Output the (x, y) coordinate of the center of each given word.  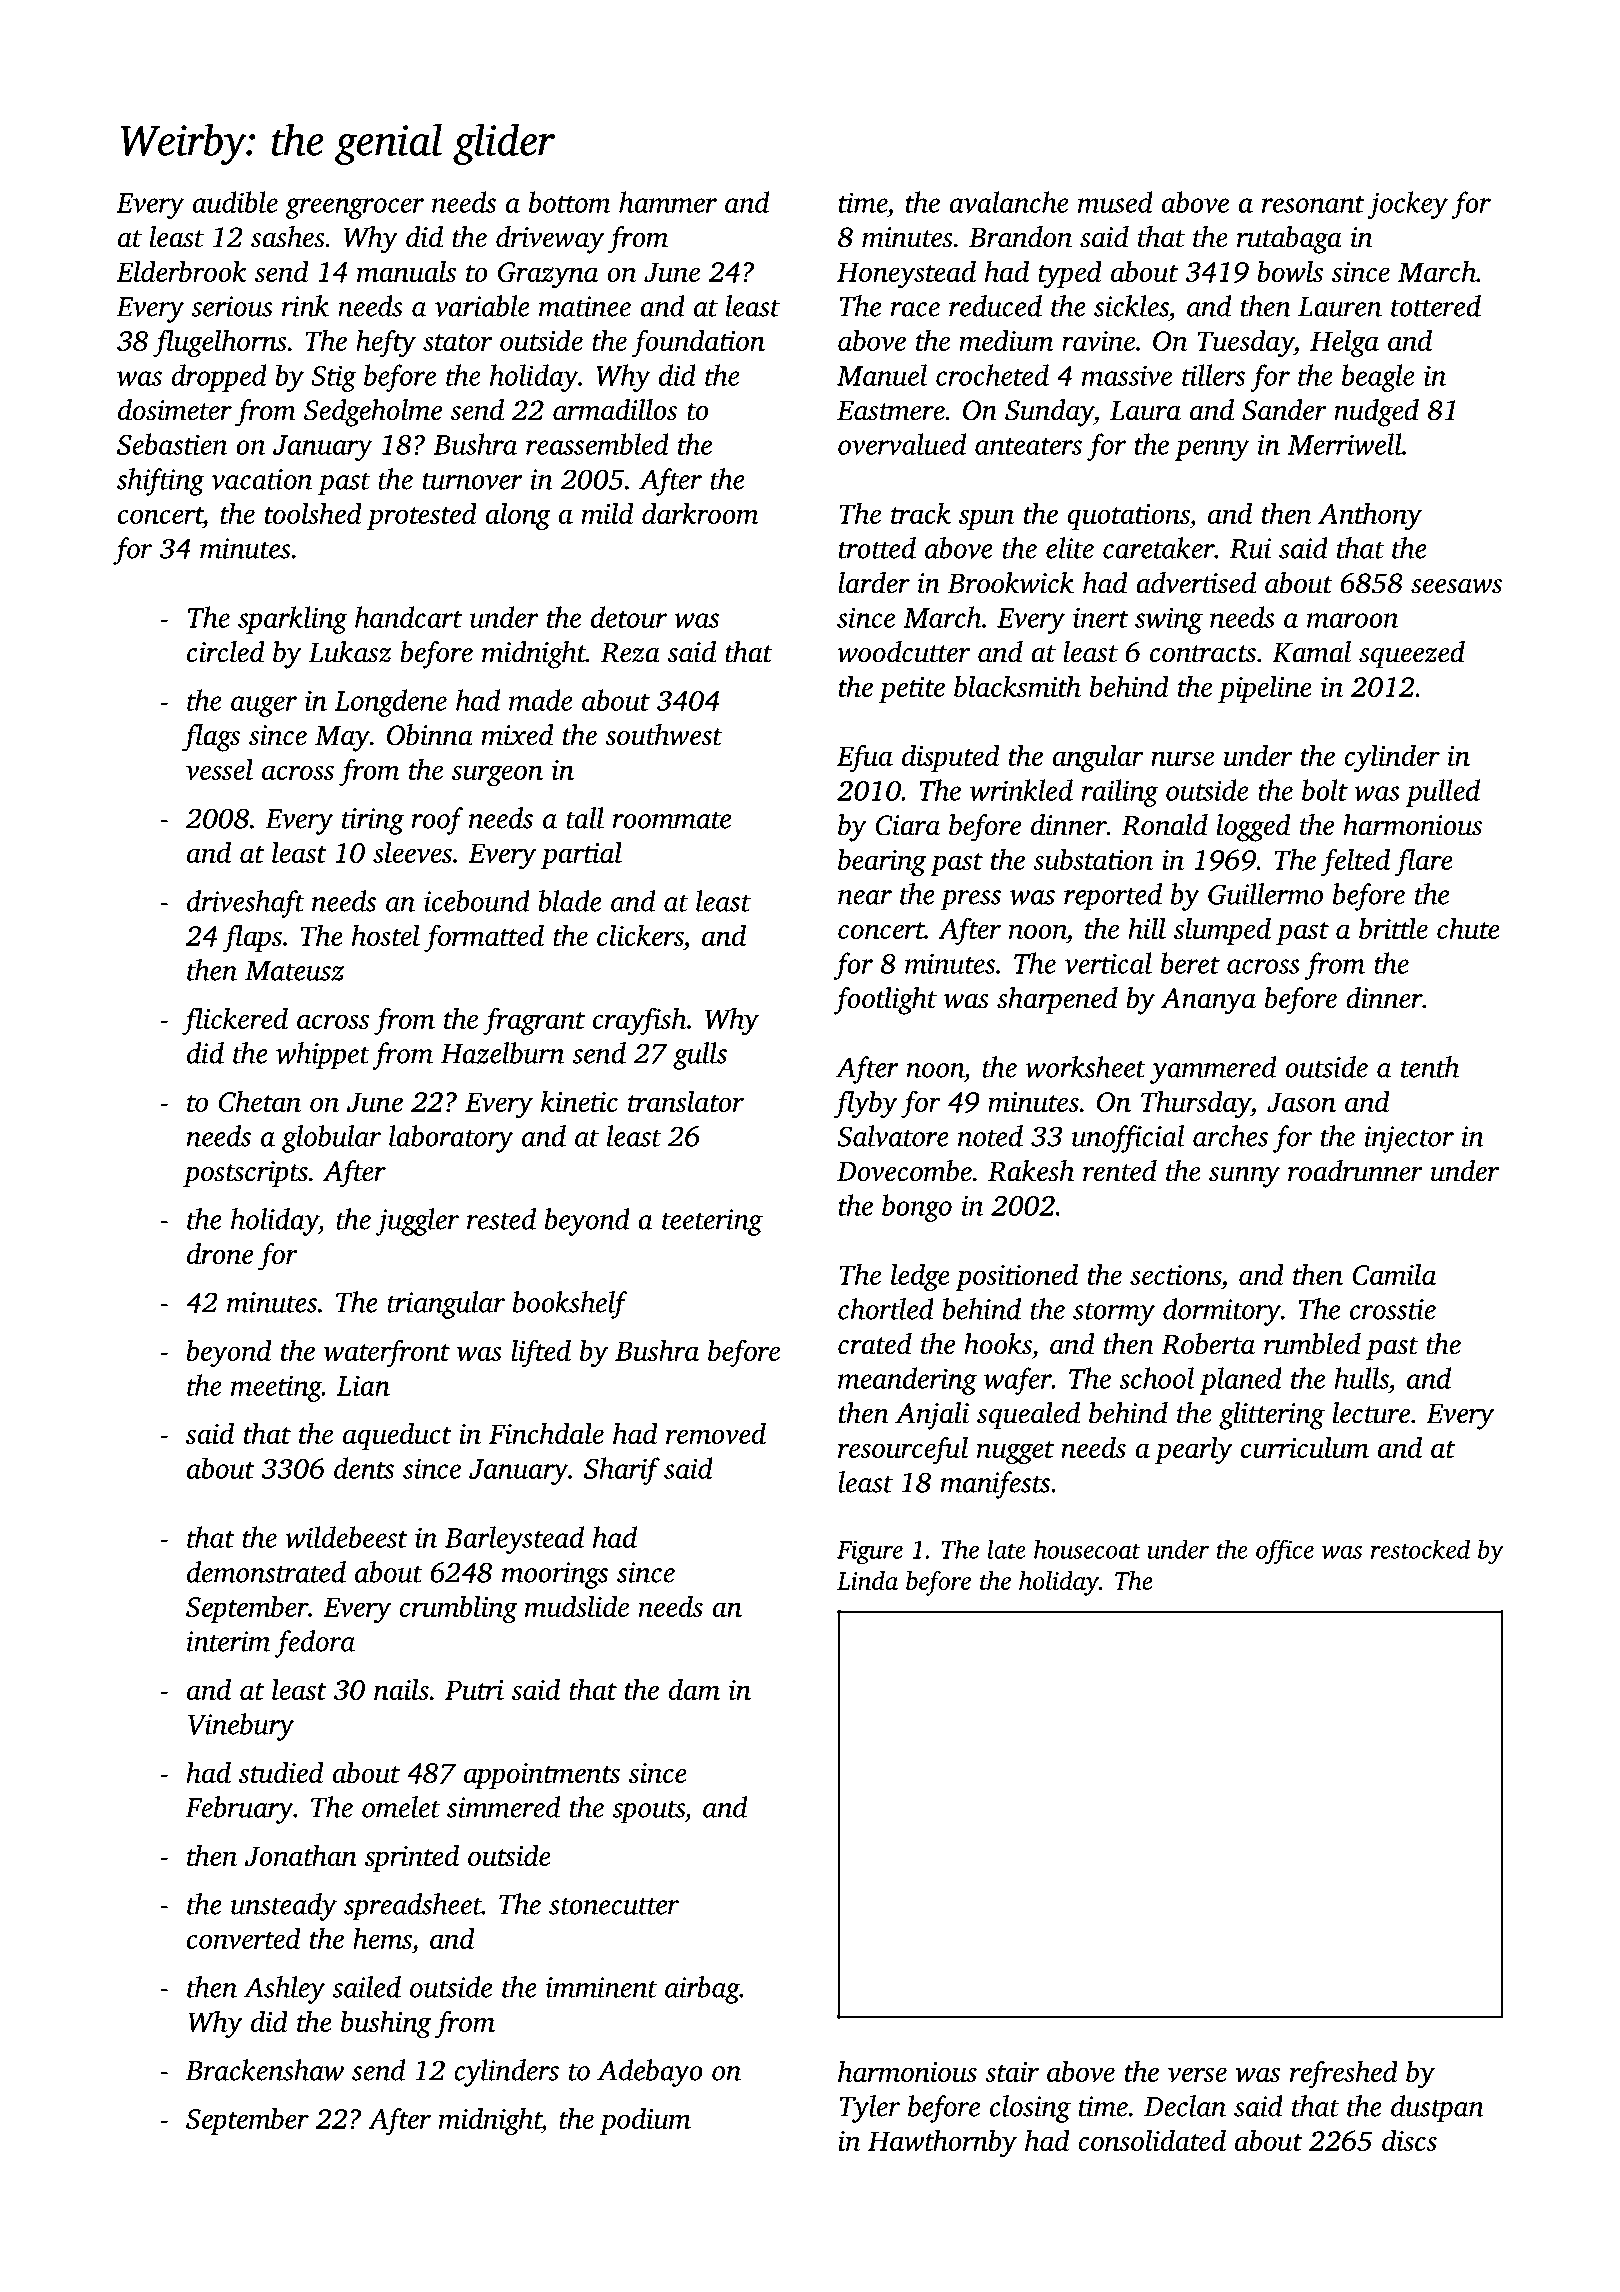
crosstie (1393, 1309)
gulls (700, 1056)
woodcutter (904, 652)
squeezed (1412, 654)
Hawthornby (942, 2143)
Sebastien (172, 444)
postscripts (245, 1174)
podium (645, 2121)
